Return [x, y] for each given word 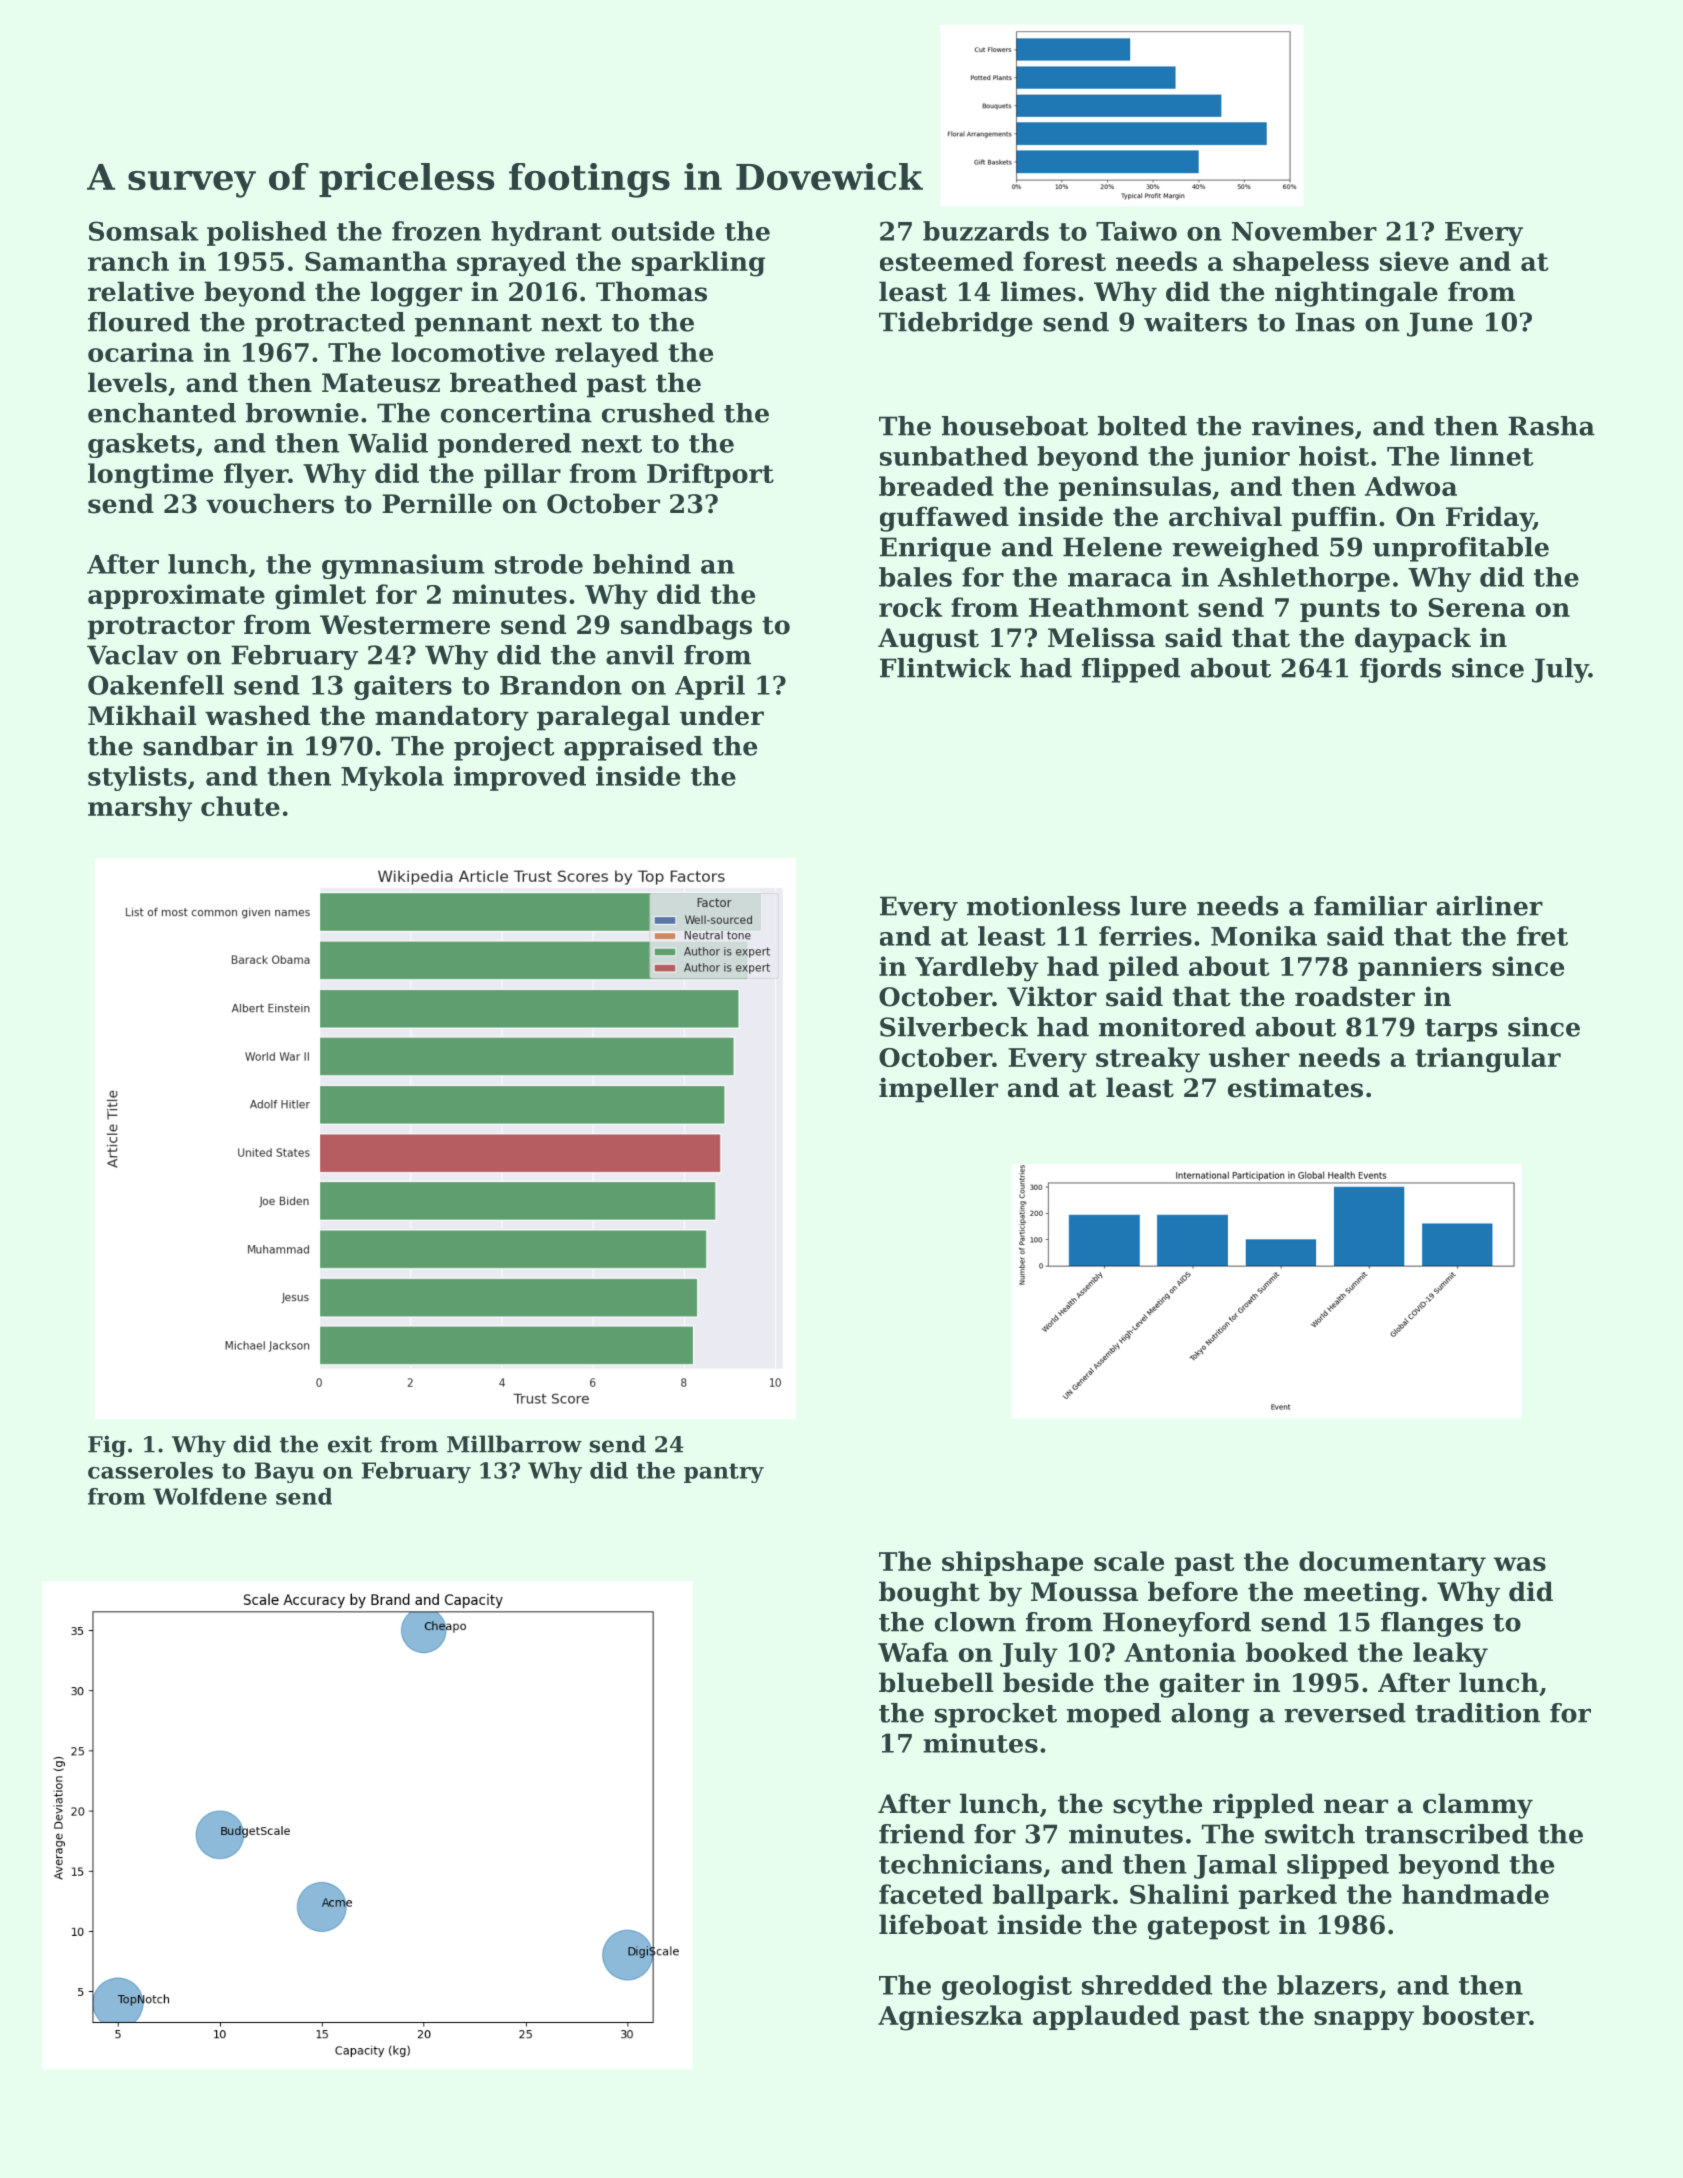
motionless [1043, 906]
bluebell [936, 1682]
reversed [1345, 1713]
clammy [1478, 1806]
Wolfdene [210, 1496]
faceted [931, 1894]
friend [922, 1834]
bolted [1142, 426]
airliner [1489, 906]
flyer [256, 476]
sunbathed [954, 456]
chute [240, 806]
